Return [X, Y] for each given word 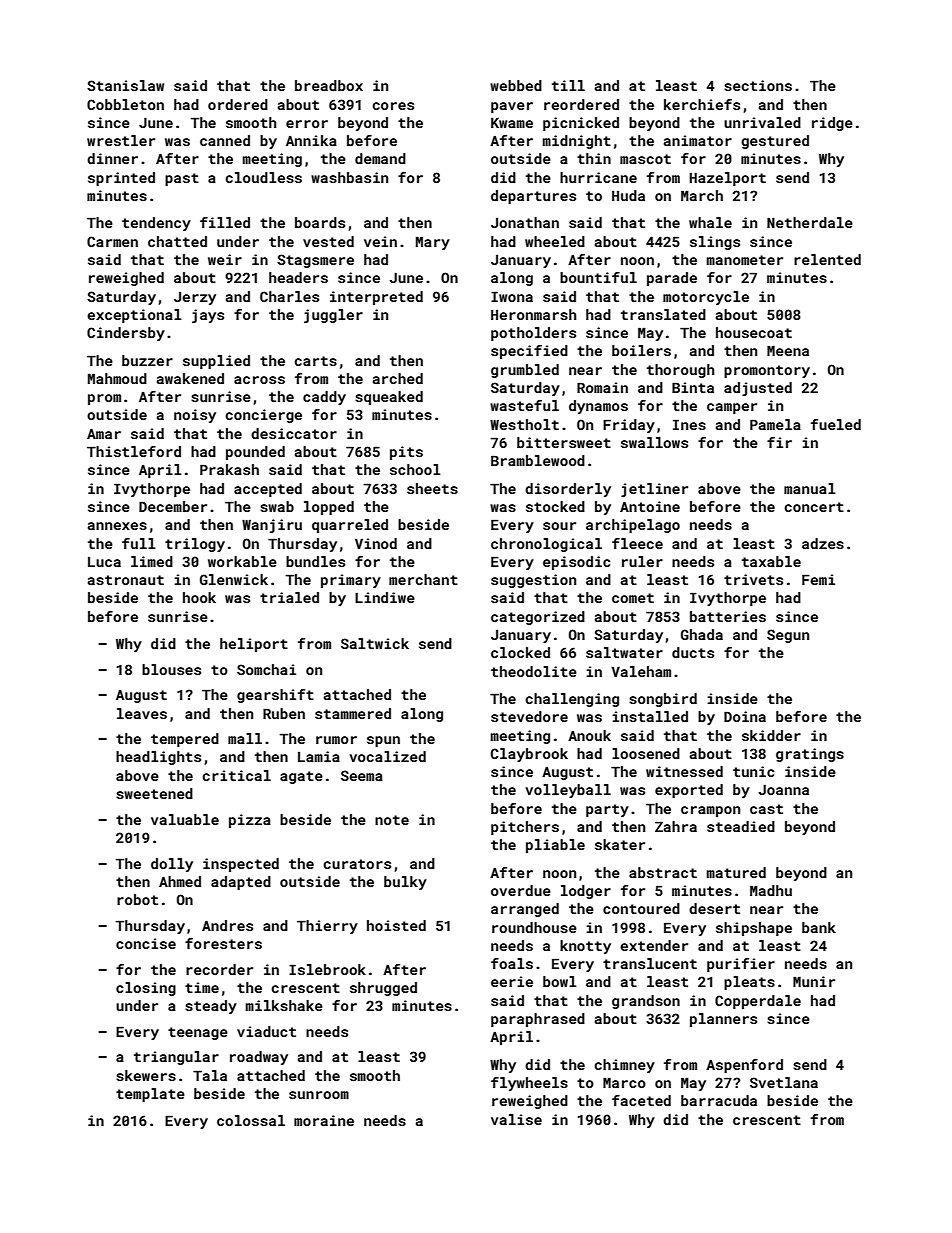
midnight [577, 142]
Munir [814, 981]
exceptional [134, 316]
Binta [693, 387]
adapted [241, 883]
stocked [555, 506]
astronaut [126, 580]
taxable [771, 561]
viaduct [266, 1031]
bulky [405, 883]
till [568, 85]
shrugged [383, 989]
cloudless [263, 177]
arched [398, 378]
